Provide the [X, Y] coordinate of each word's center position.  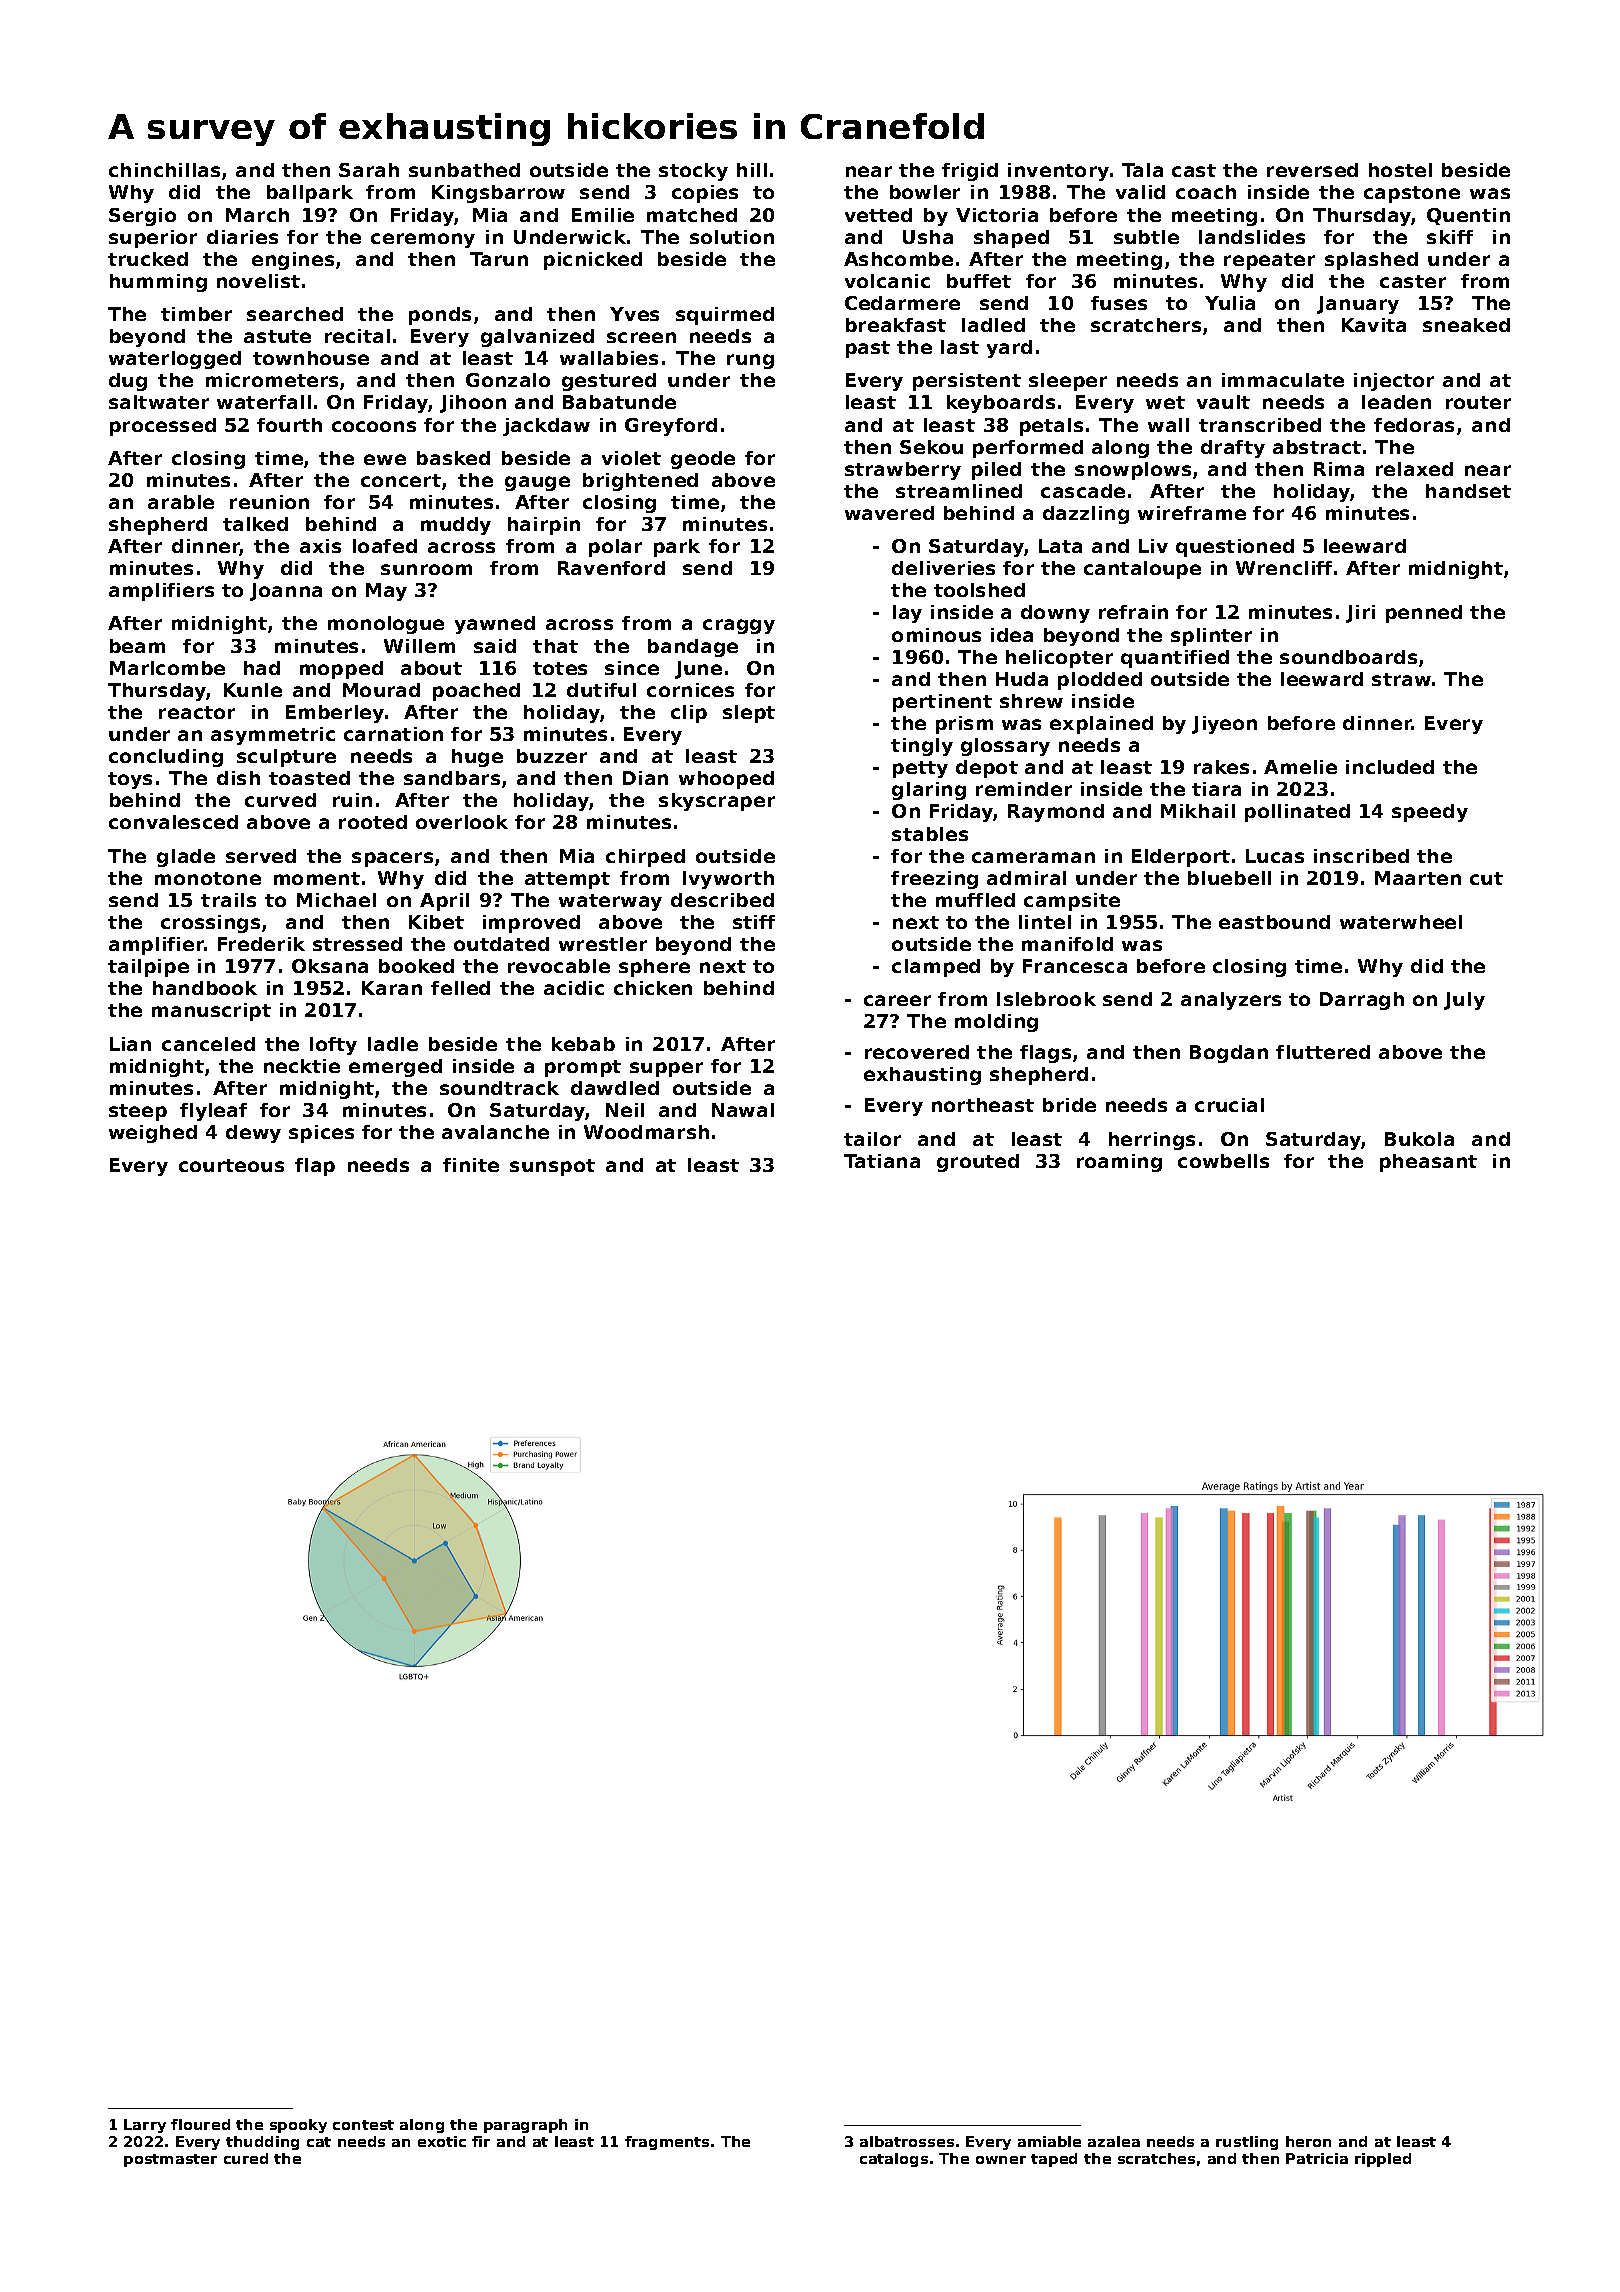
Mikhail [1198, 811]
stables [930, 834]
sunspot [552, 1167]
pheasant [1428, 1163]
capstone [1412, 194]
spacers [392, 859]
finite [471, 1165]
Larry [145, 2126]
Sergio [142, 217]
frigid [970, 172]
